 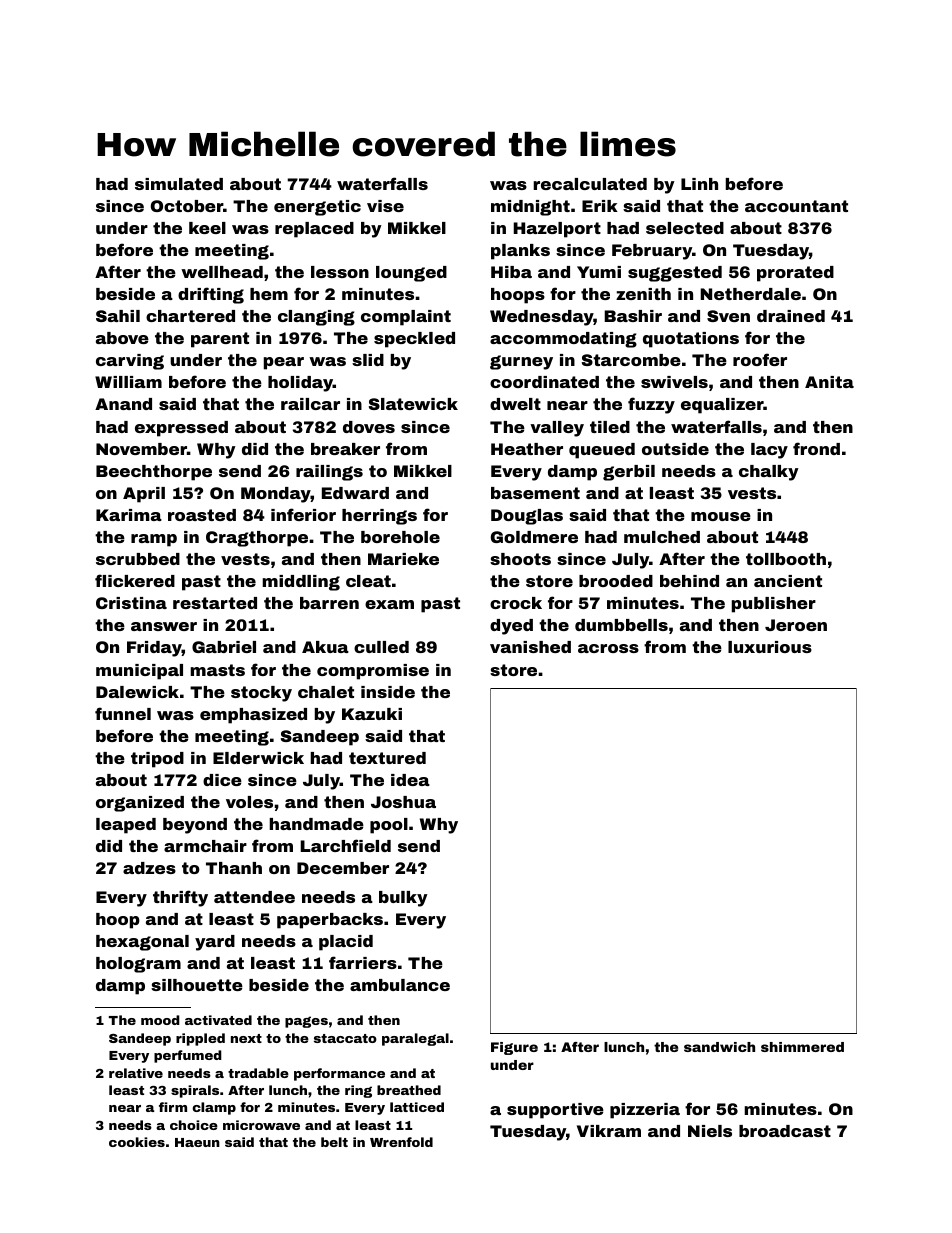 I want to click on Vikram, so click(x=609, y=1131).
